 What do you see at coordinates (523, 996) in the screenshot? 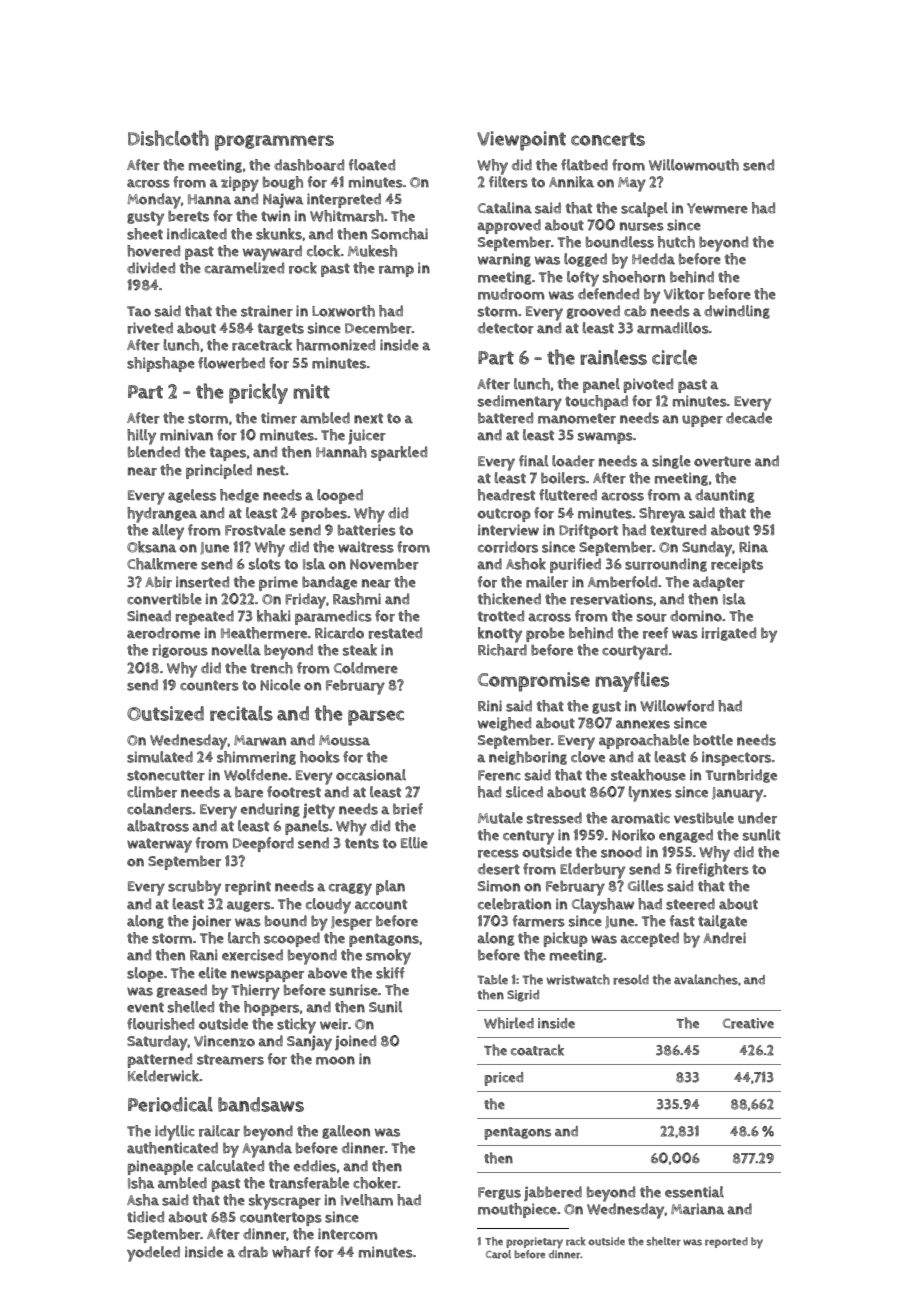
I see `Sigrid` at bounding box center [523, 996].
